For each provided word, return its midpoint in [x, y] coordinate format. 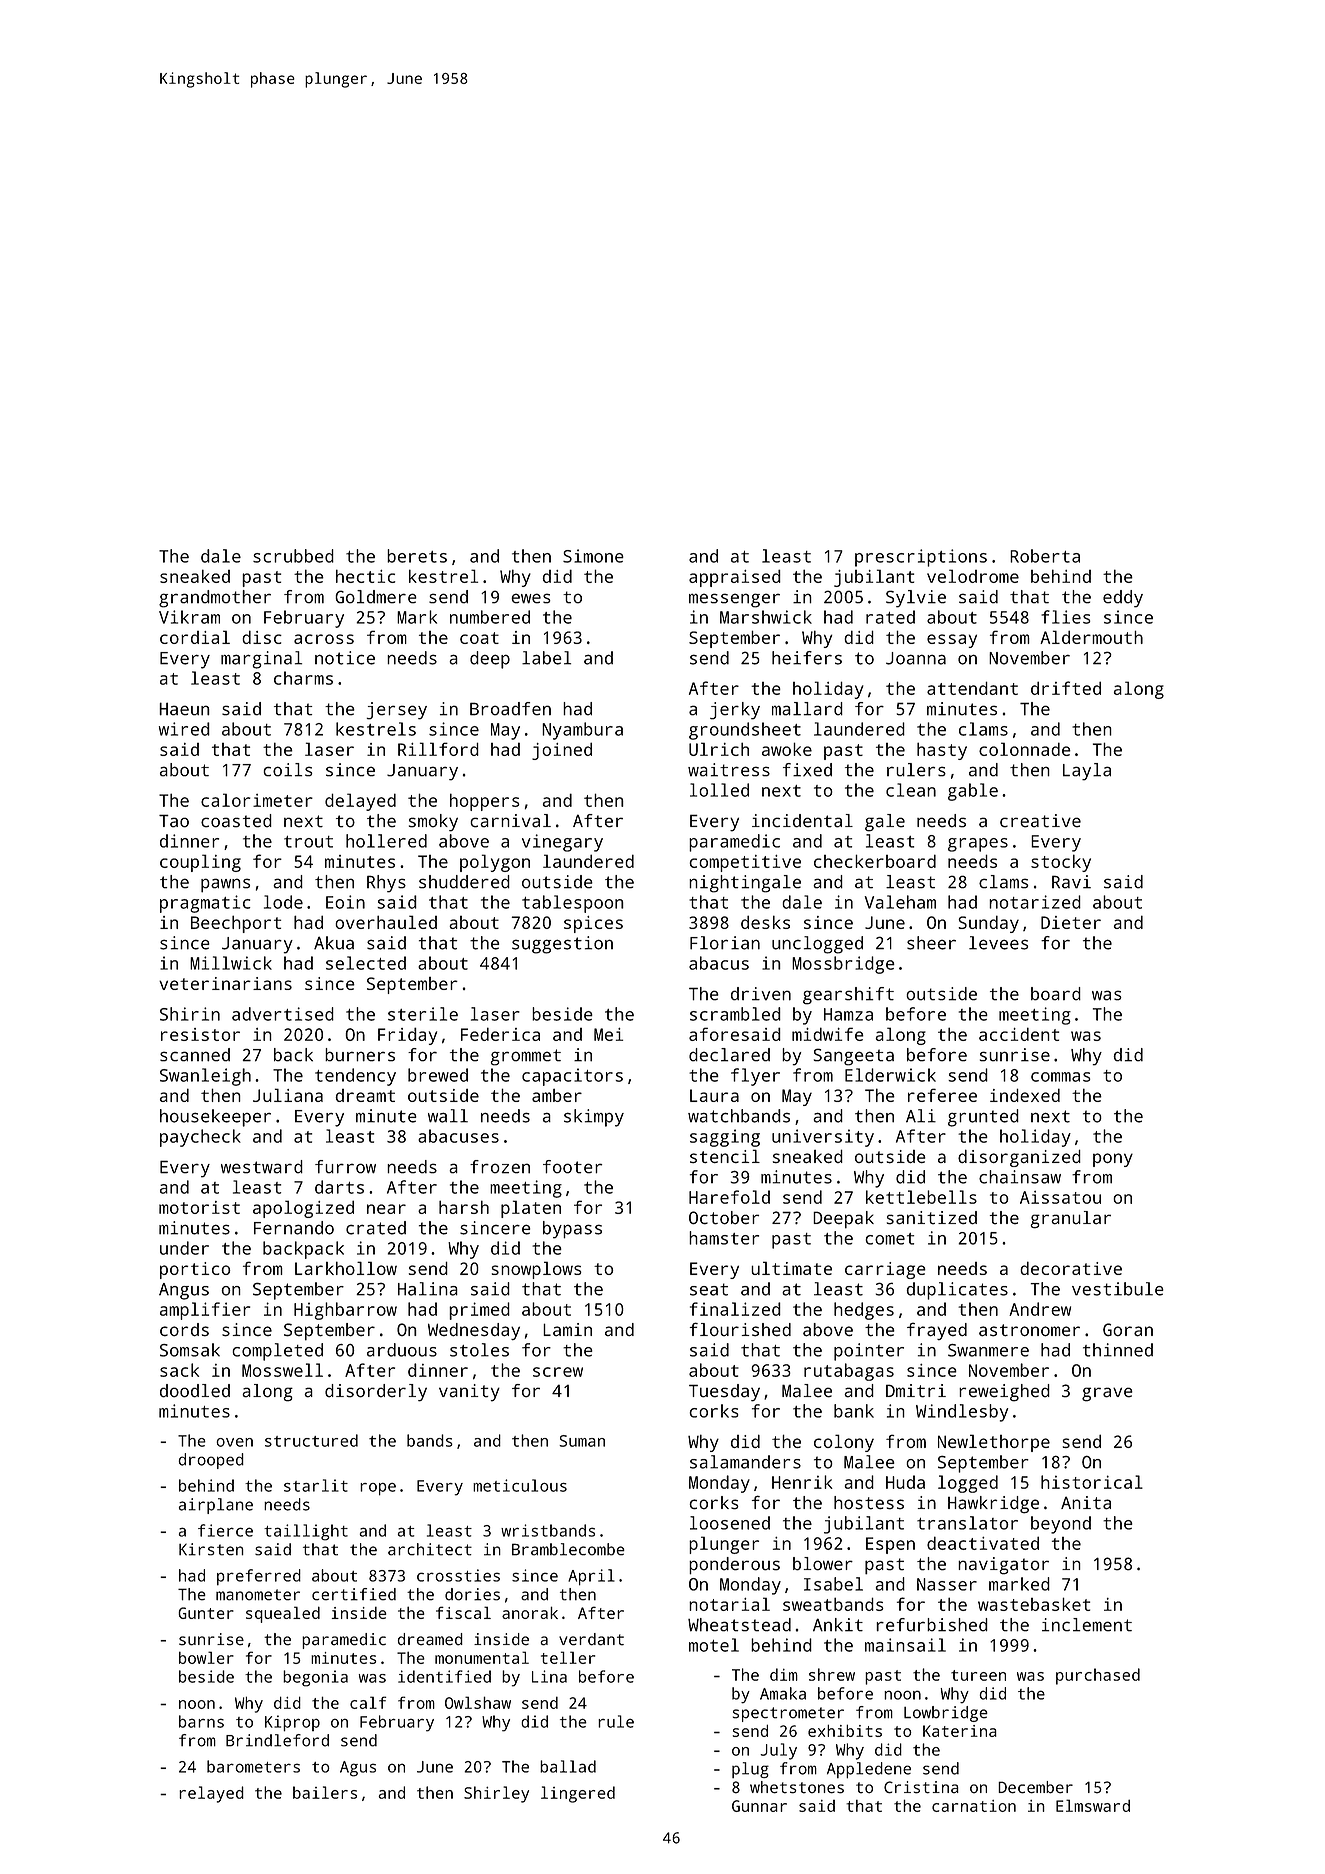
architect [430, 1549]
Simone [593, 556]
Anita [1086, 1503]
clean [911, 790]
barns [201, 1721]
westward [262, 1167]
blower [823, 1564]
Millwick [231, 963]
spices [593, 924]
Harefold [729, 1197]
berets [417, 556]
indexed [1025, 1095]
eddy [1123, 599]
